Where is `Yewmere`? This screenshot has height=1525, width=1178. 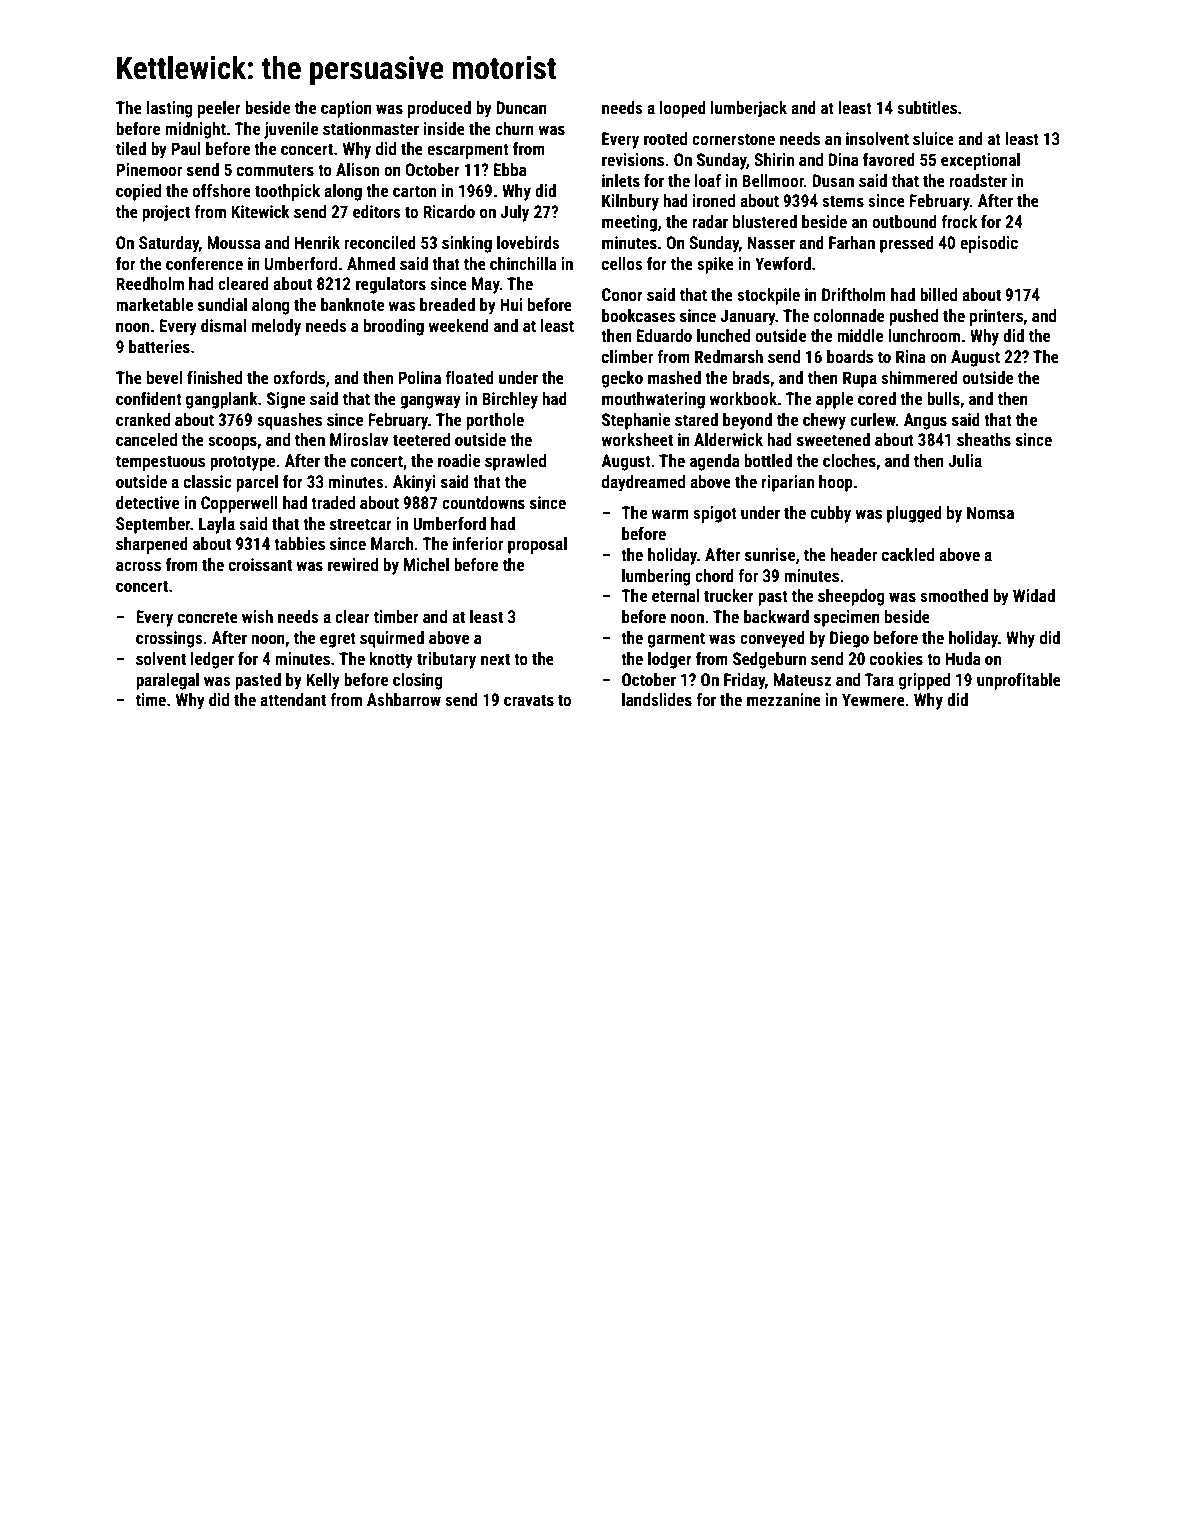 Yewmere is located at coordinates (873, 699).
